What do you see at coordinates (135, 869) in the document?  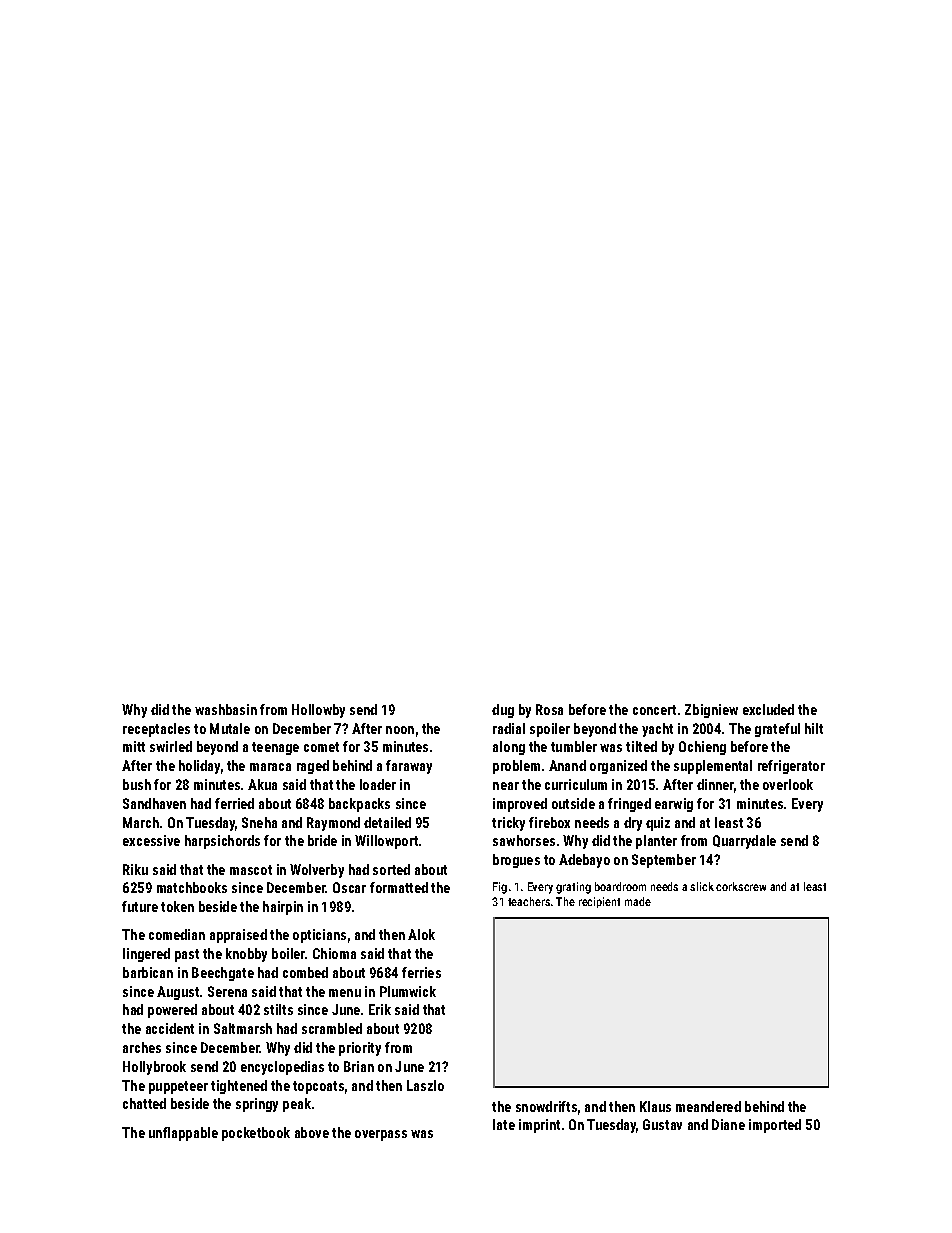 I see `Riku` at bounding box center [135, 869].
